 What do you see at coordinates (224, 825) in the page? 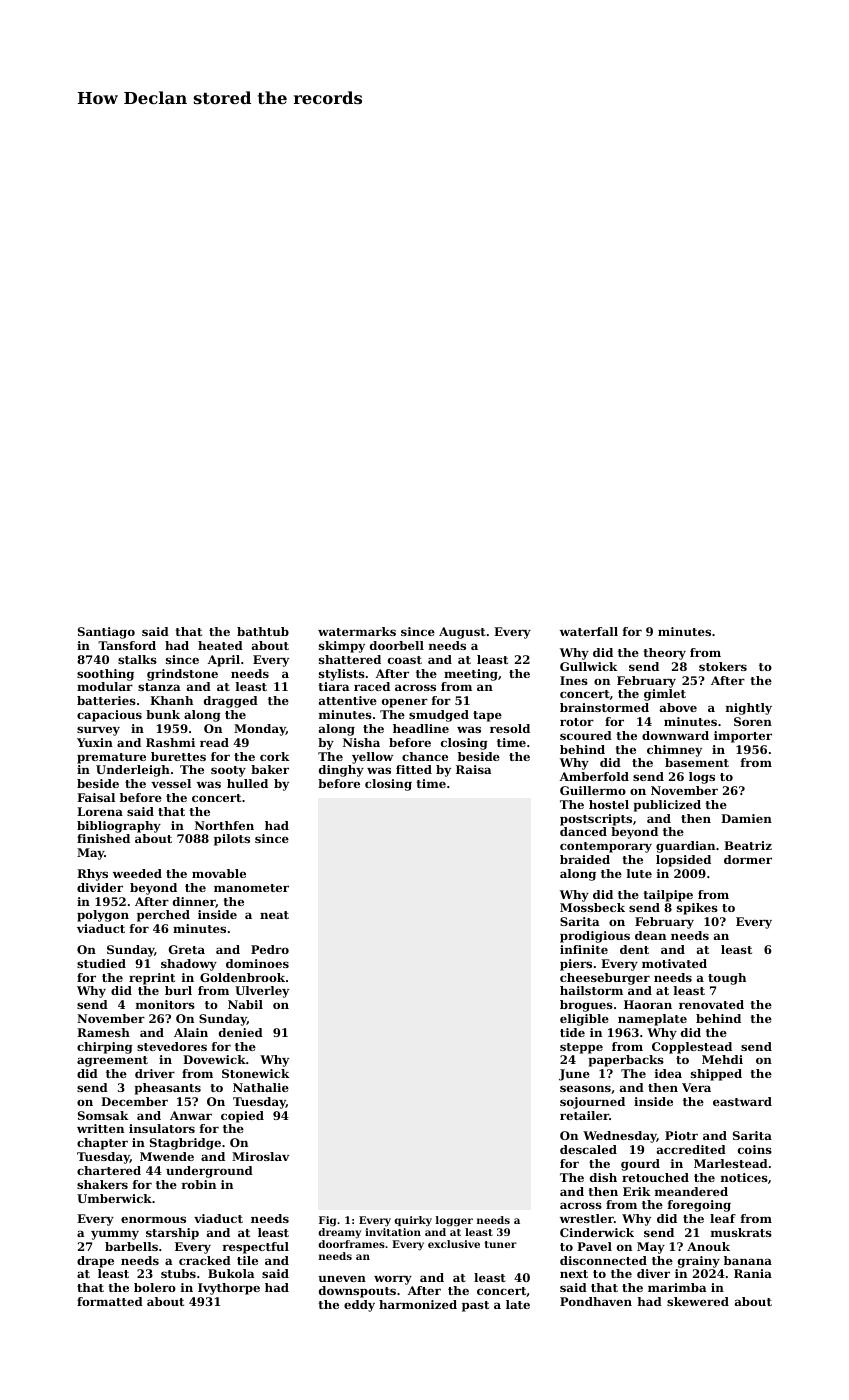
I see `Northfen` at bounding box center [224, 825].
